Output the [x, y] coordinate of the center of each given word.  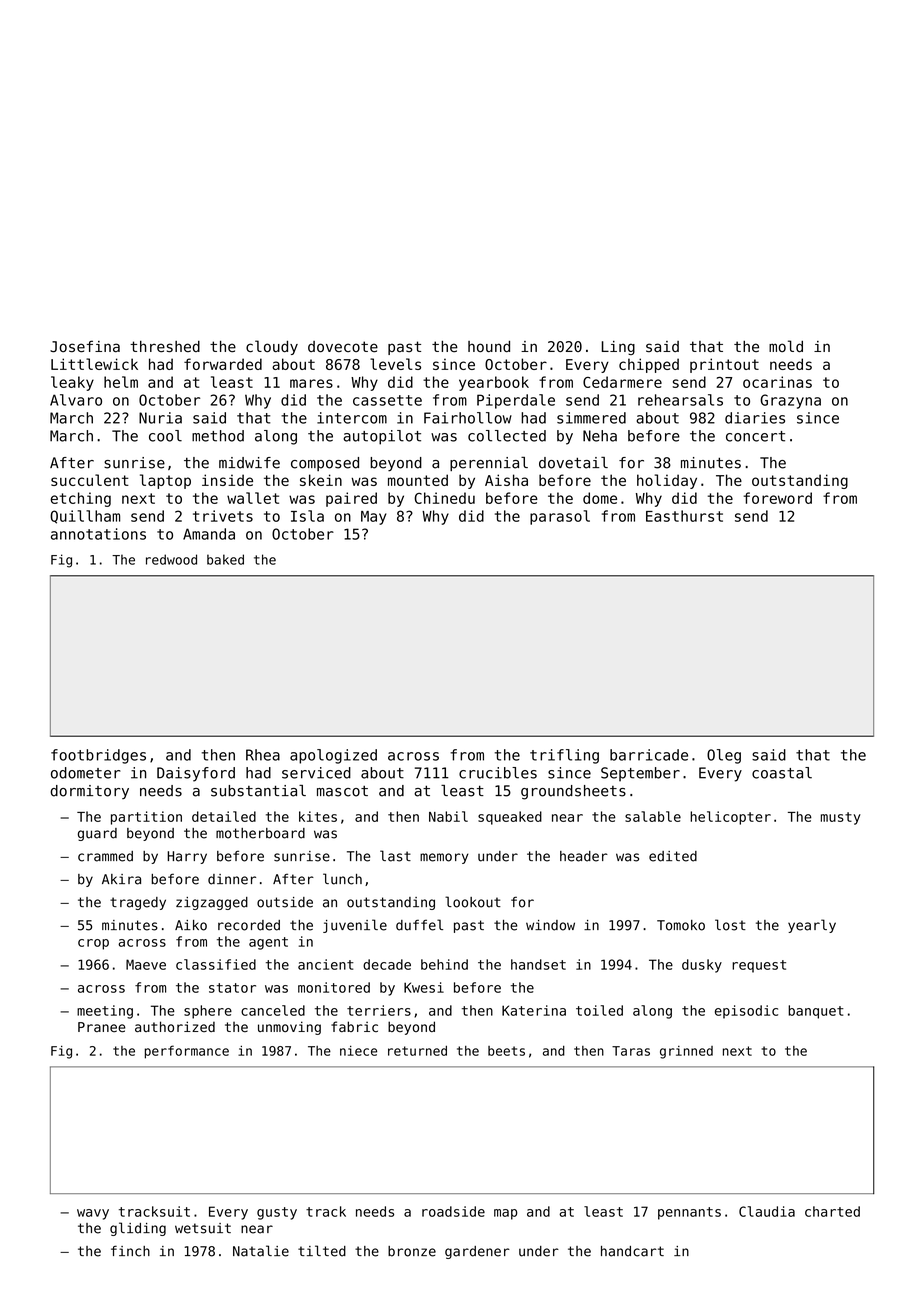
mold [786, 346]
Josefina [85, 346]
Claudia [767, 1211]
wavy [93, 1214]
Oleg [724, 756]
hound [489, 347]
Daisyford [196, 774]
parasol [560, 517]
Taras [631, 1051]
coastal [782, 773]
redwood [171, 559]
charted [832, 1211]
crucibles [498, 773]
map [505, 1214]
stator [232, 988]
